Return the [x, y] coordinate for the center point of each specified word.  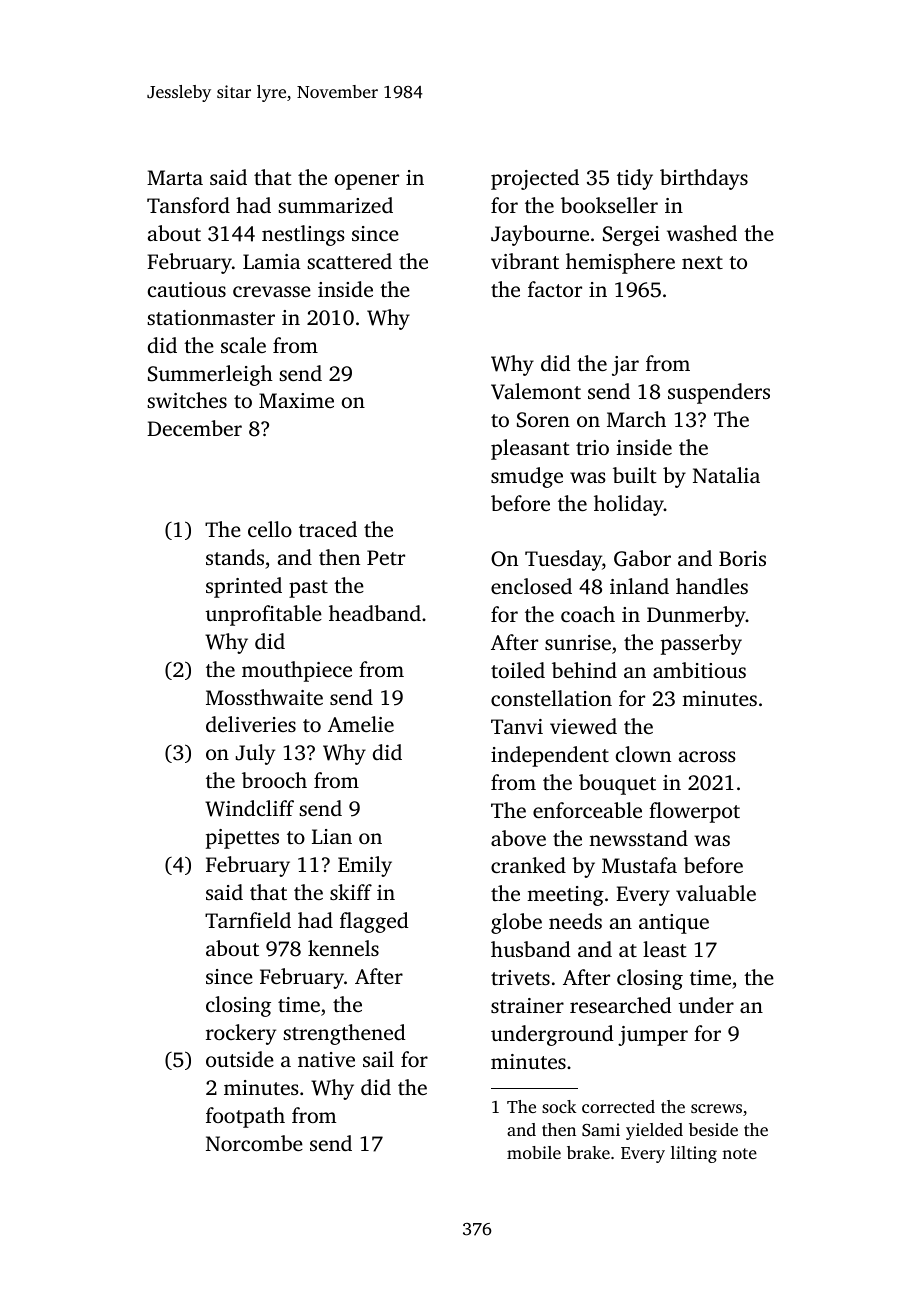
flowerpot [694, 812]
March [636, 419]
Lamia [272, 261]
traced [328, 529]
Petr [386, 557]
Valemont [536, 391]
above [518, 838]
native [326, 1059]
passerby [701, 644]
